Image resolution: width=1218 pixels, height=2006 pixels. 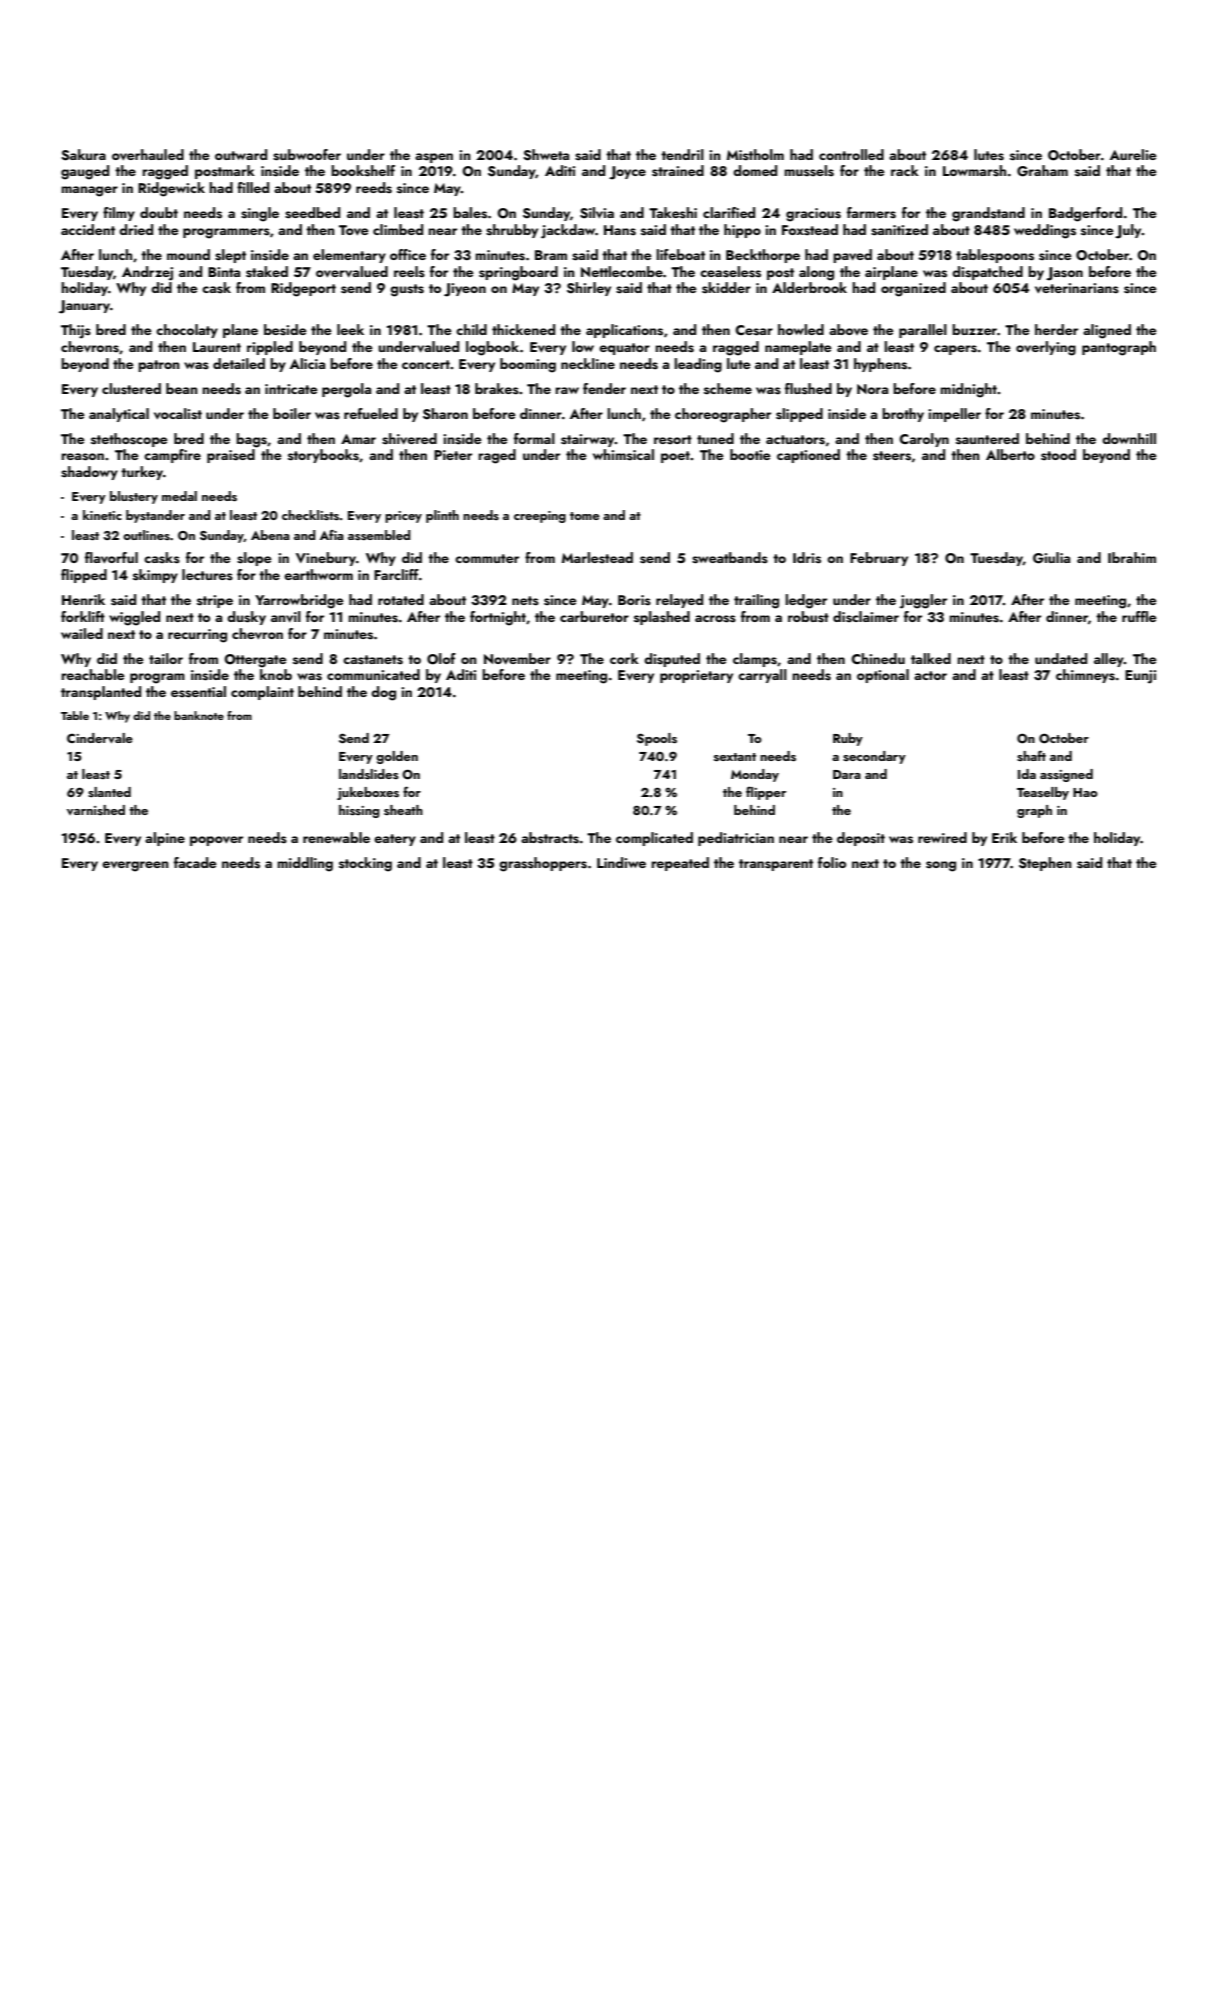 I want to click on Shweta, so click(x=546, y=155).
